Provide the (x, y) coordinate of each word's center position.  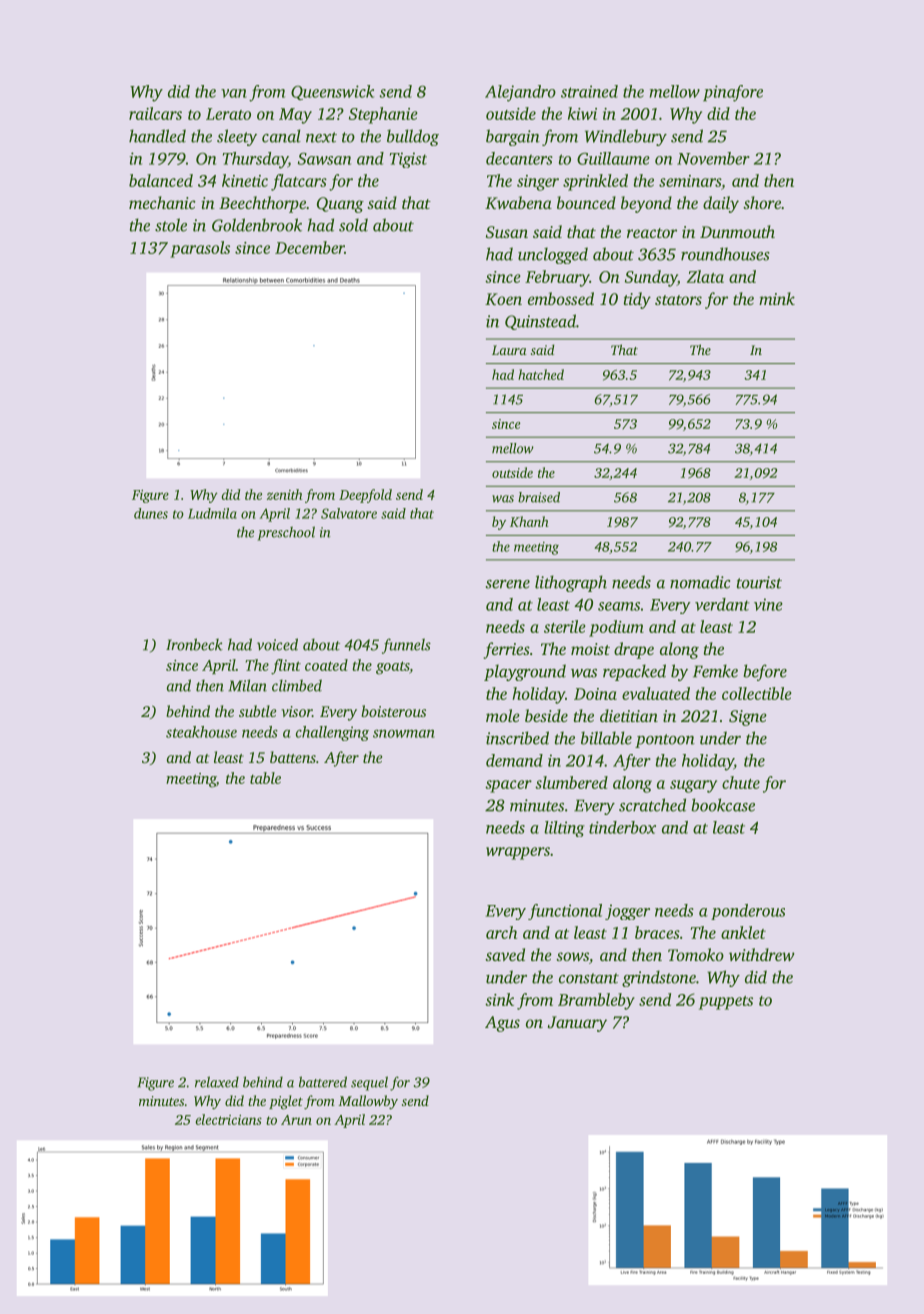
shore (762, 202)
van (234, 93)
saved (505, 954)
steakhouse (201, 732)
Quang (340, 205)
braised (539, 497)
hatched (541, 374)
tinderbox (622, 827)
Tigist (408, 160)
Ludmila (212, 513)
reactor (652, 233)
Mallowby (368, 1102)
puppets (726, 1003)
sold (353, 225)
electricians (228, 1119)
